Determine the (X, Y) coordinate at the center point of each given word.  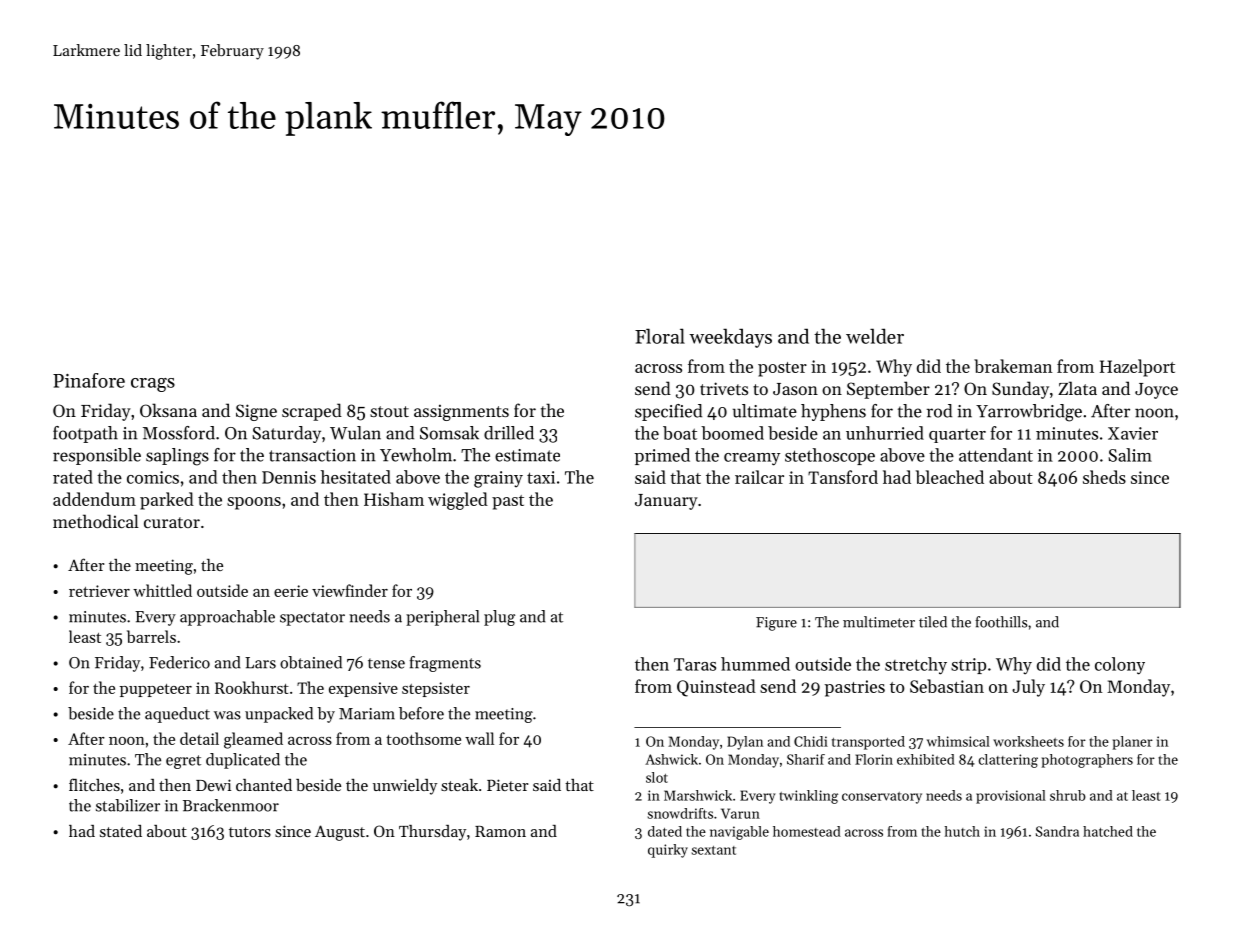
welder (875, 336)
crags (153, 385)
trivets (724, 388)
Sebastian (947, 686)
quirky (668, 851)
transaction (312, 455)
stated (121, 831)
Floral (660, 336)
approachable (227, 618)
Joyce (1156, 391)
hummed (755, 664)
